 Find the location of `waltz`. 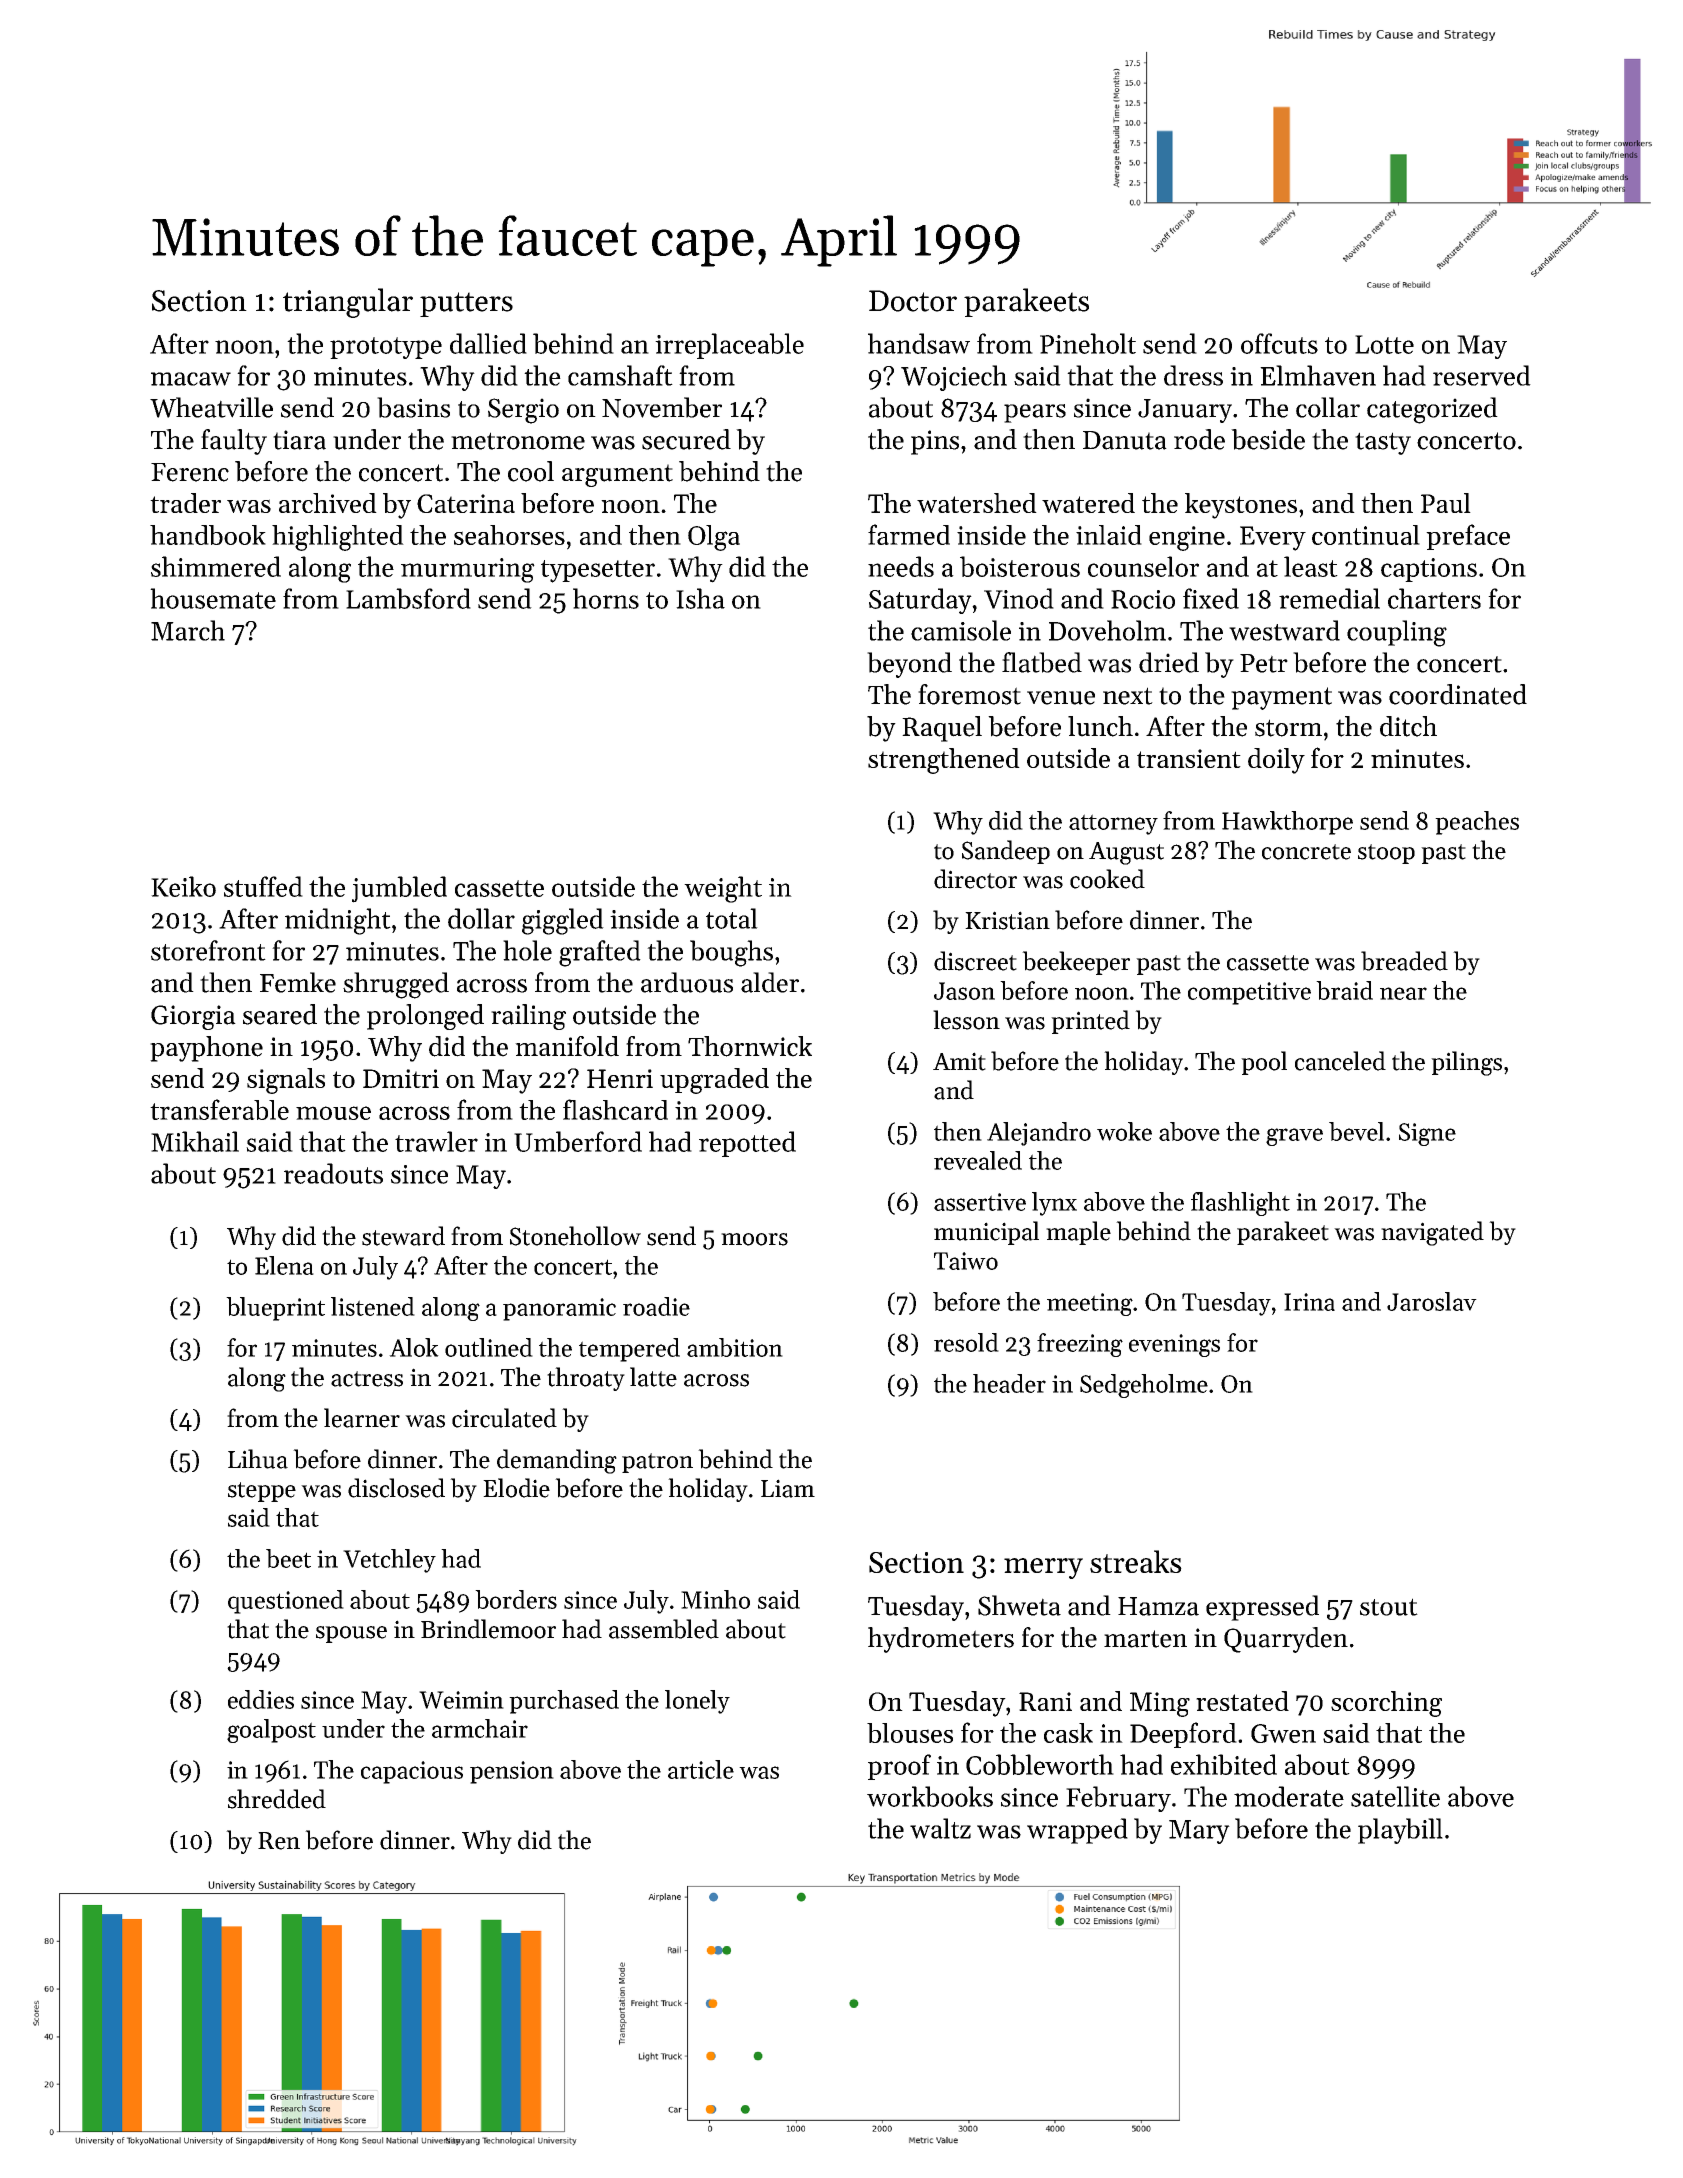

waltz is located at coordinates (940, 1828).
